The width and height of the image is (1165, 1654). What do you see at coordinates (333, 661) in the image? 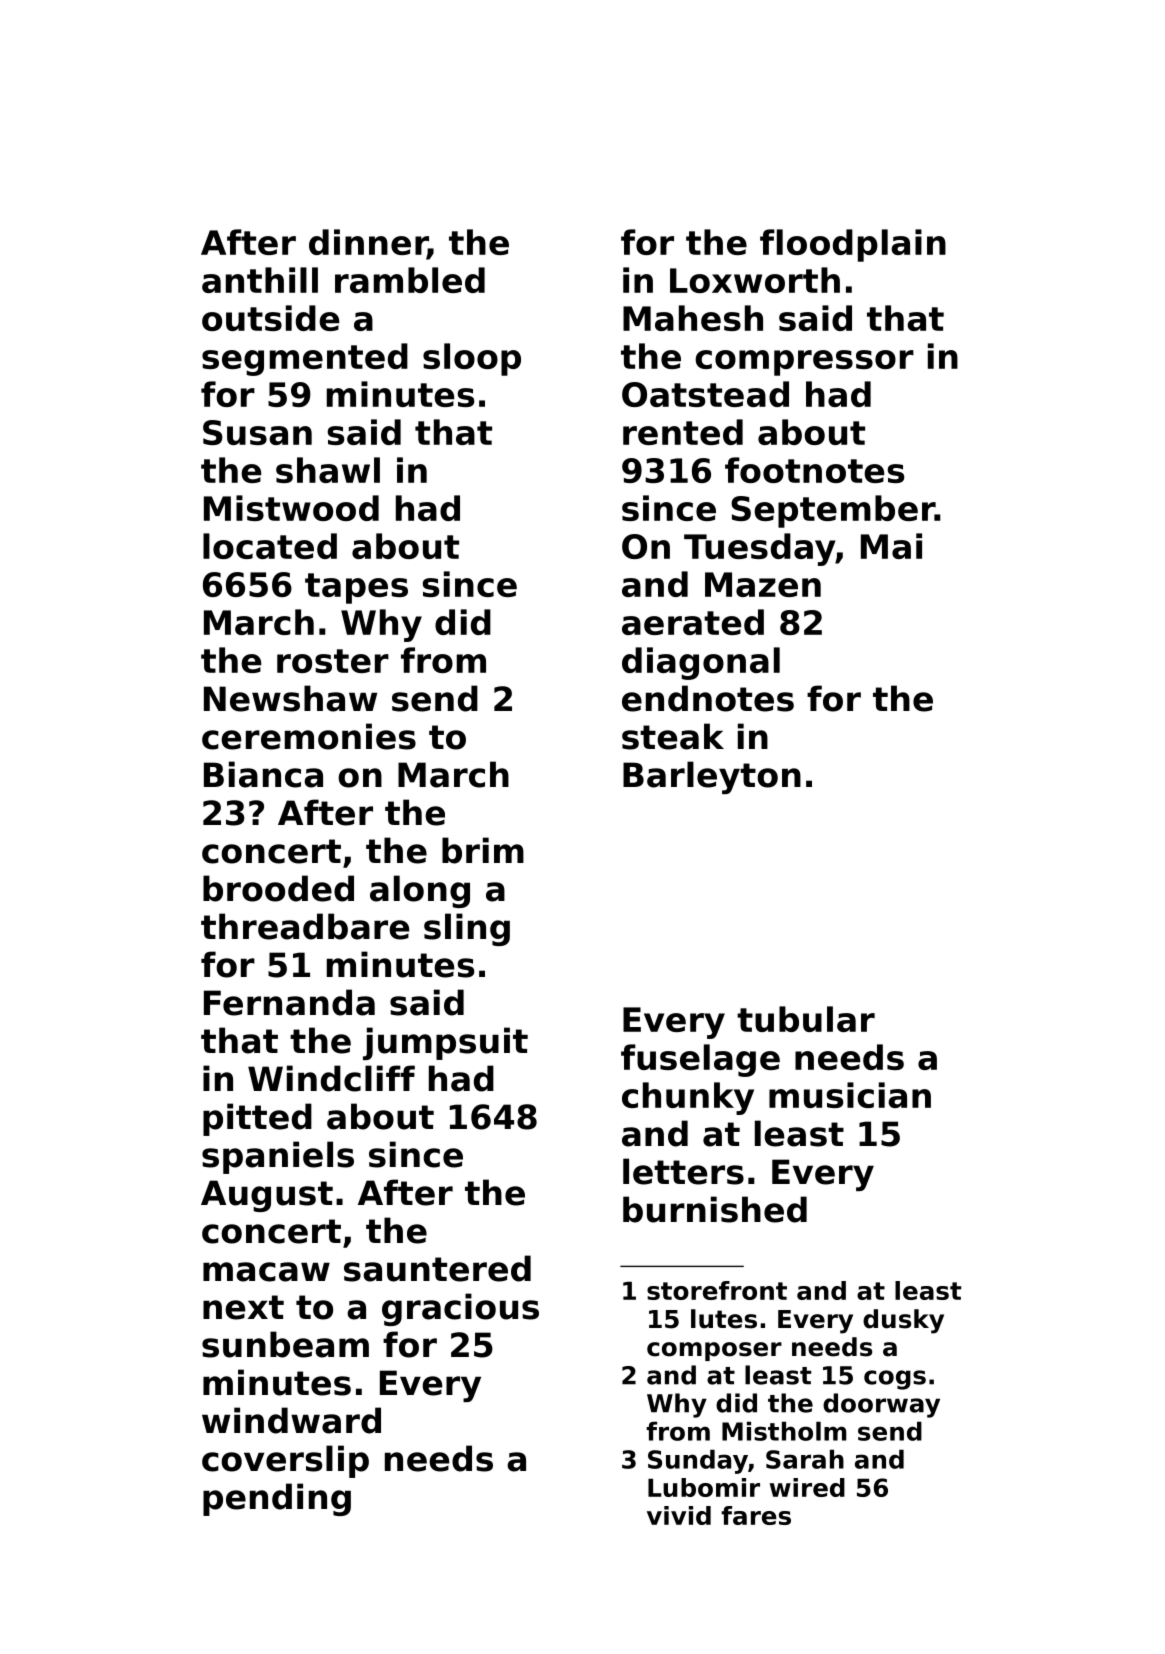
I see `roster` at bounding box center [333, 661].
